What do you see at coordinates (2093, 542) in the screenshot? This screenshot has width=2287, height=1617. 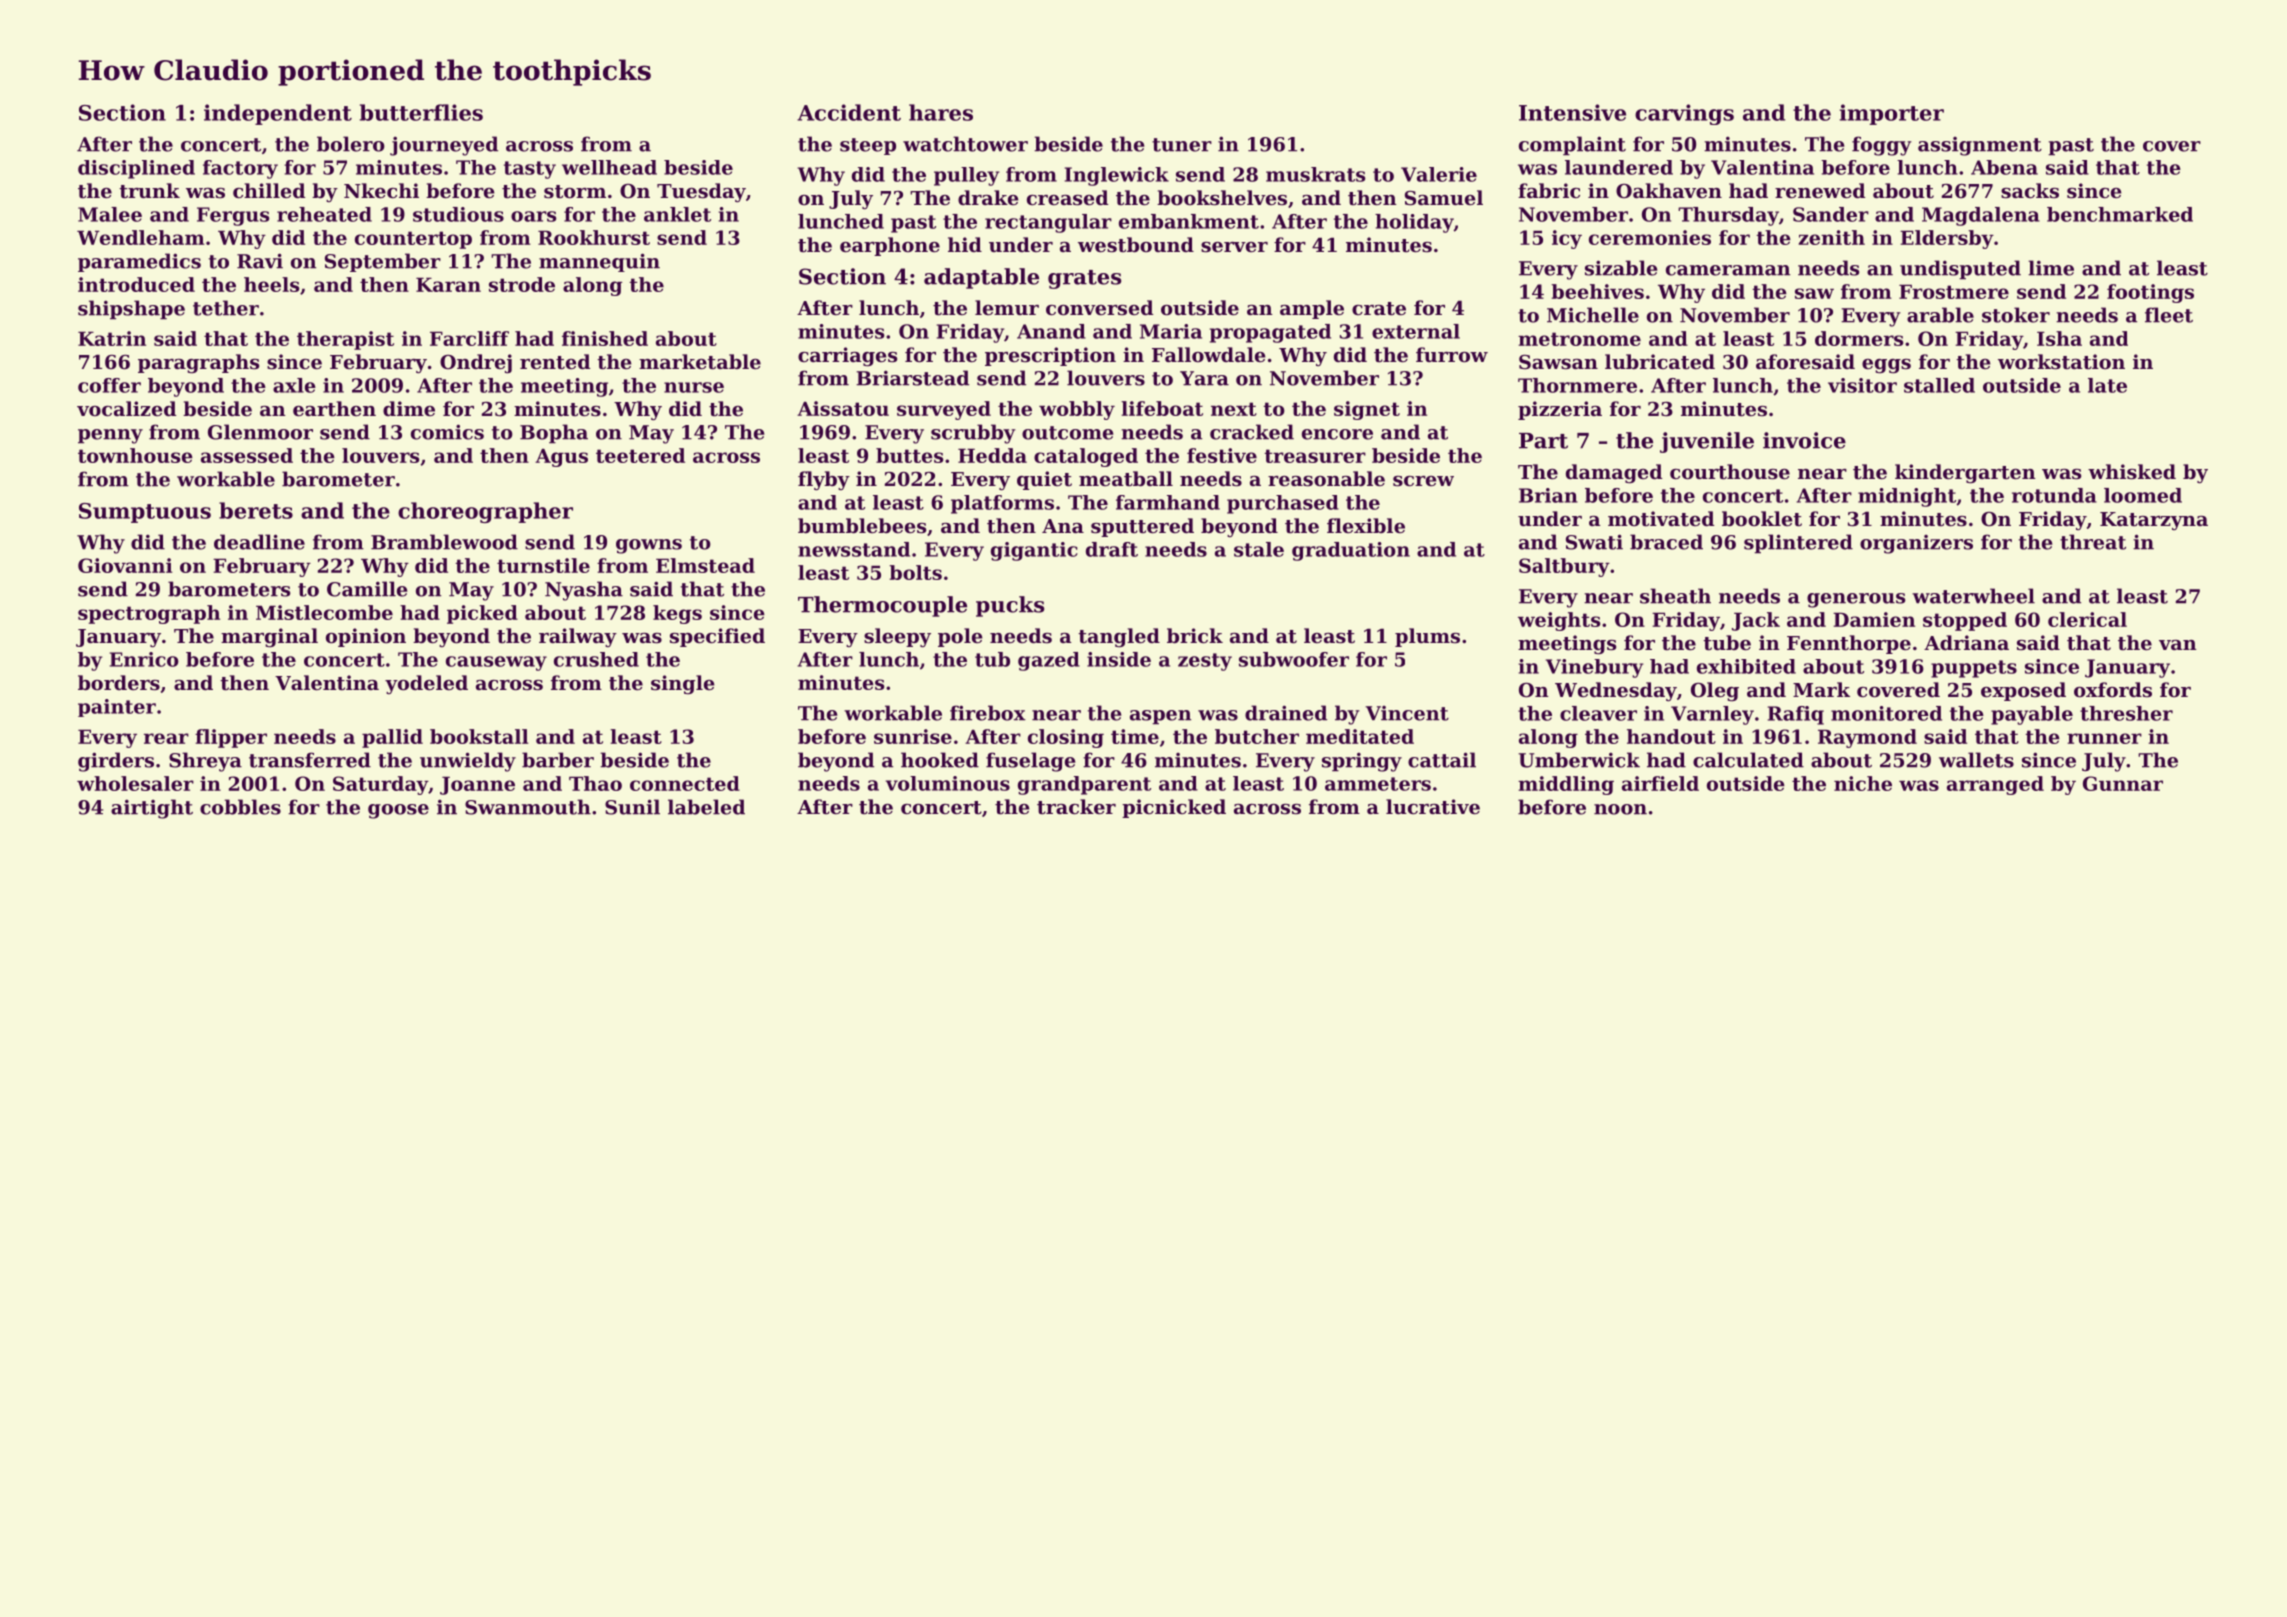 I see `threat` at bounding box center [2093, 542].
